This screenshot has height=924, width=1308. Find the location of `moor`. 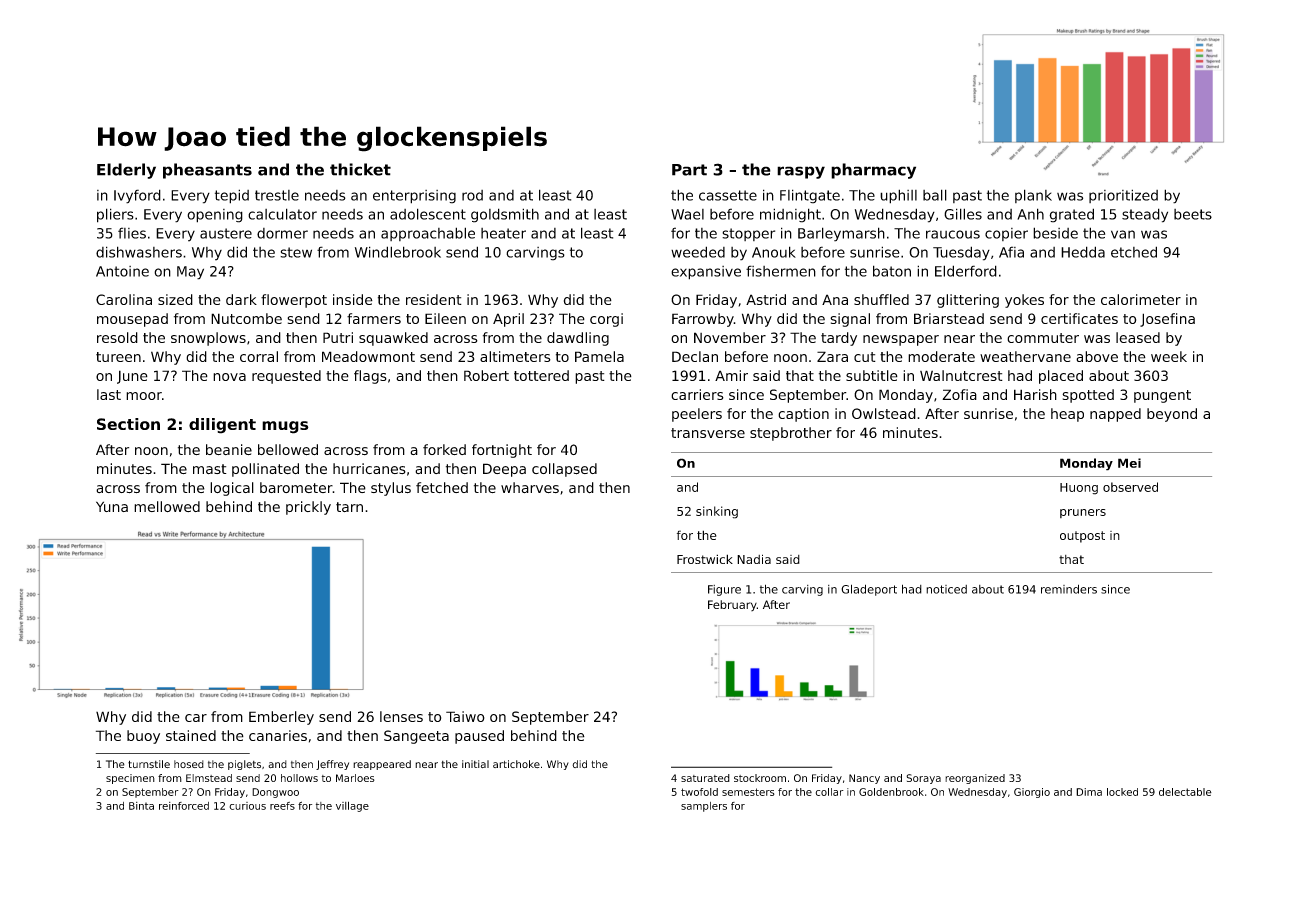

moor is located at coordinates (144, 396).
